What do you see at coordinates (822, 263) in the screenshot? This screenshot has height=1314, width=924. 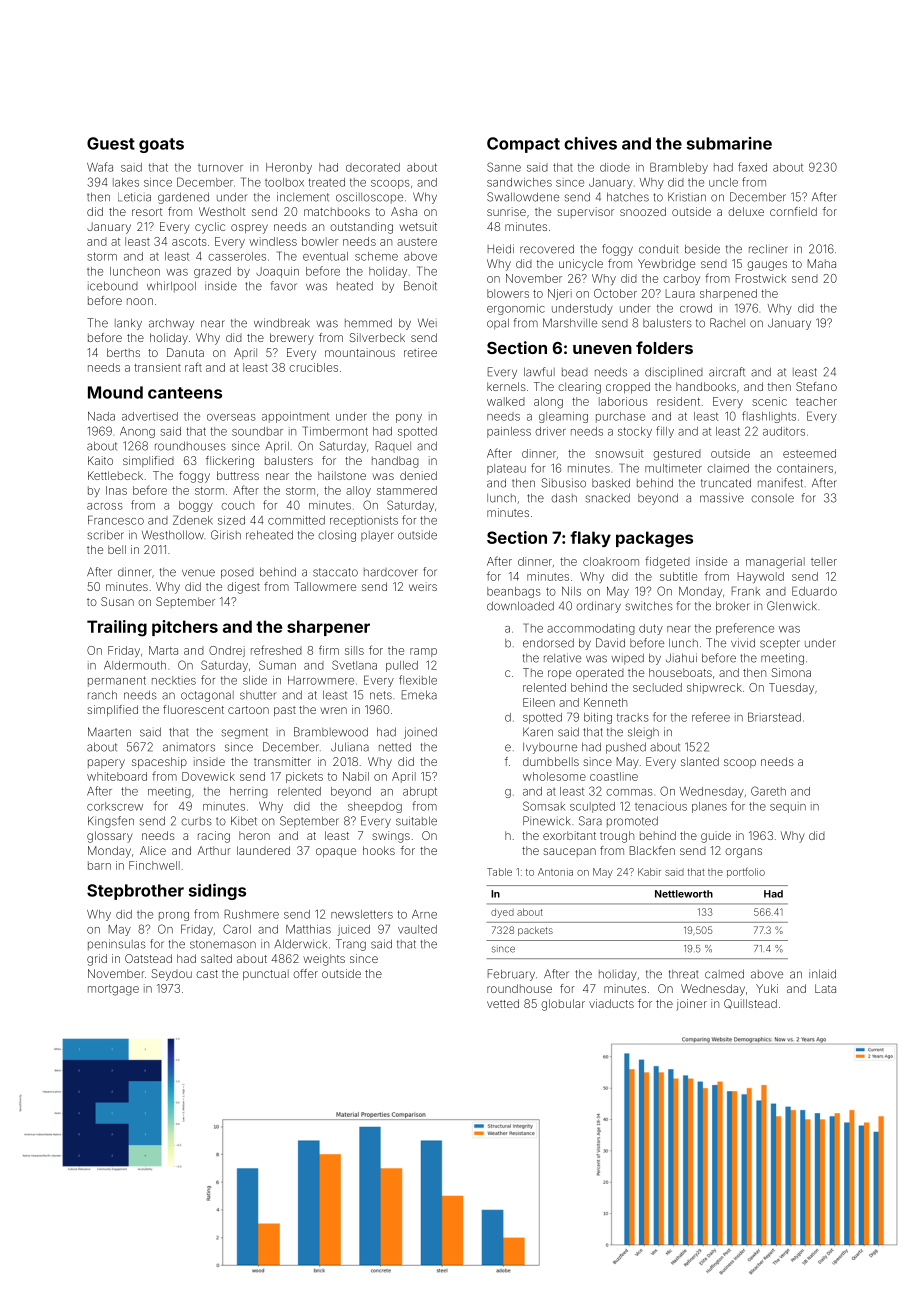 I see `Maha` at bounding box center [822, 263].
